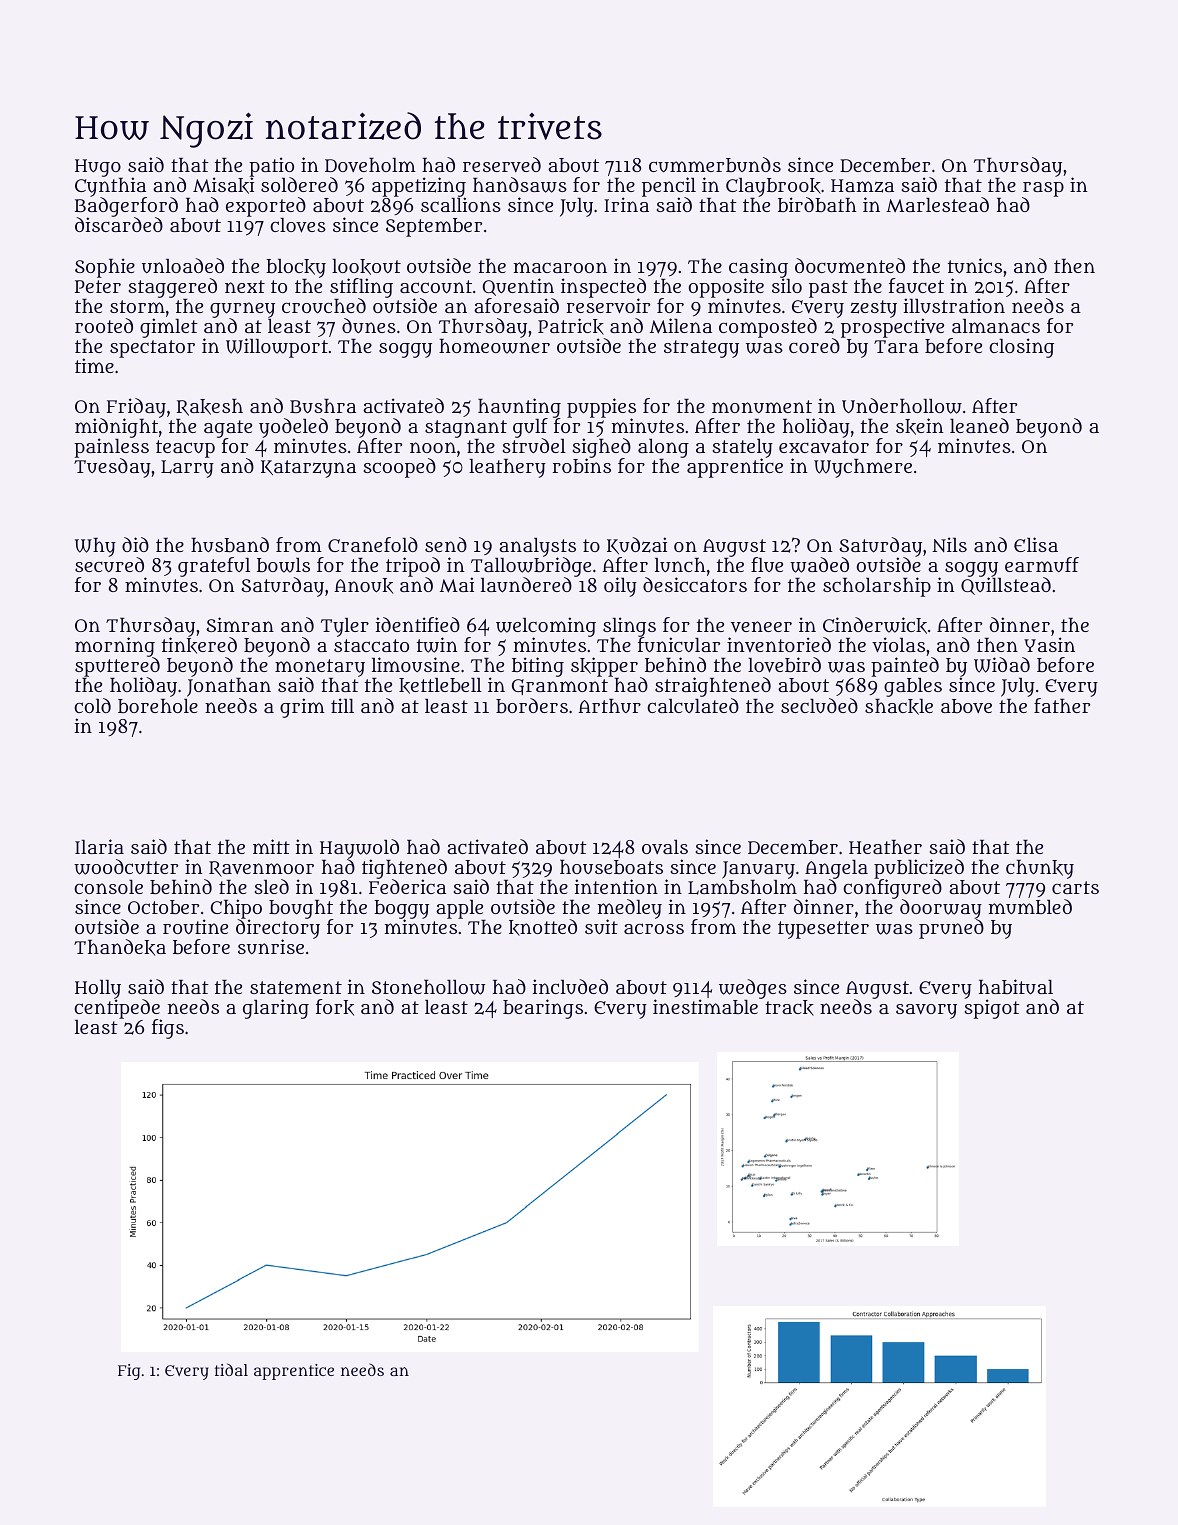 This screenshot has height=1525, width=1178. What do you see at coordinates (271, 167) in the screenshot?
I see `patio` at bounding box center [271, 167].
